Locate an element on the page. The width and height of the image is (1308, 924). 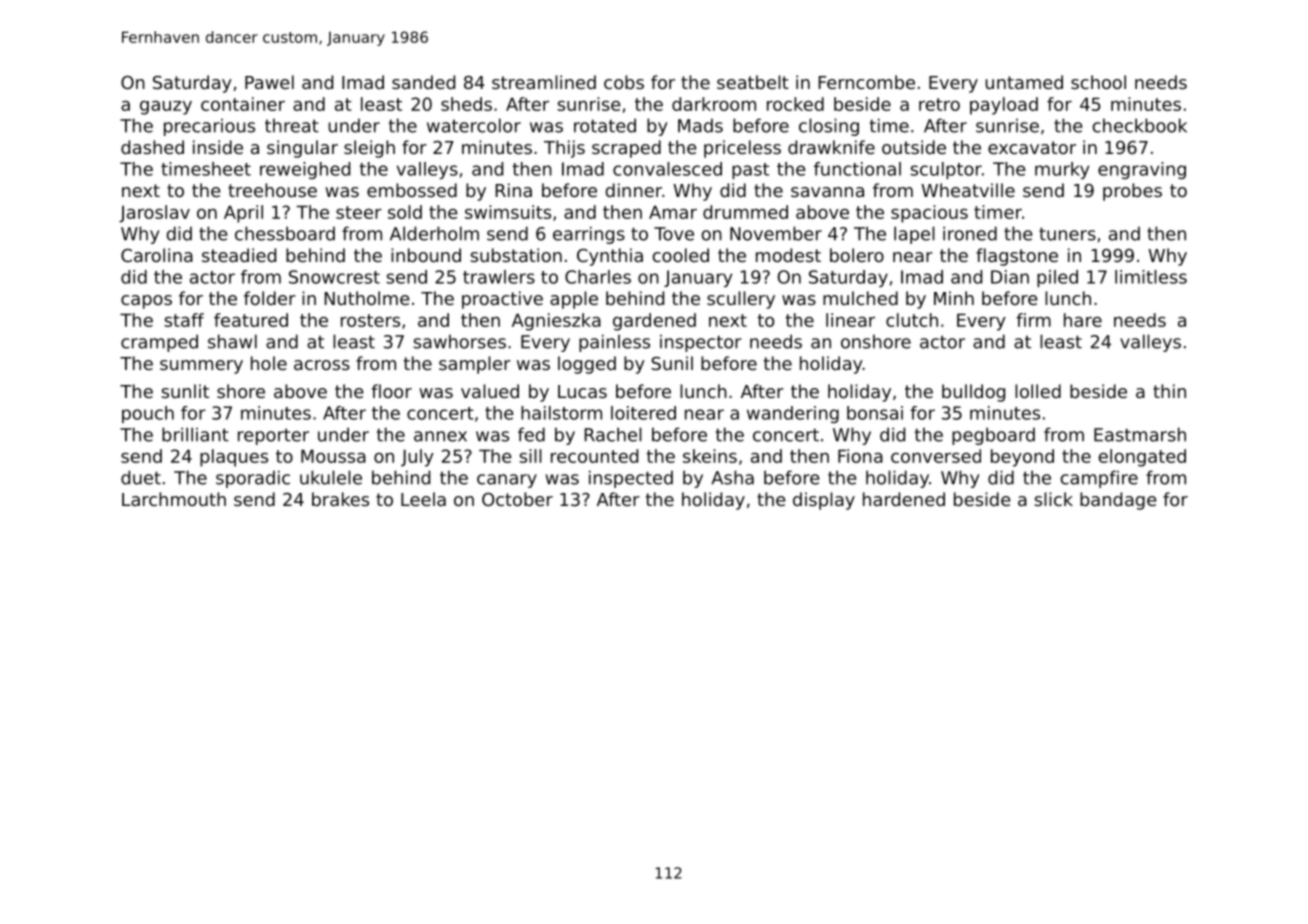
bonsai is located at coordinates (875, 413).
